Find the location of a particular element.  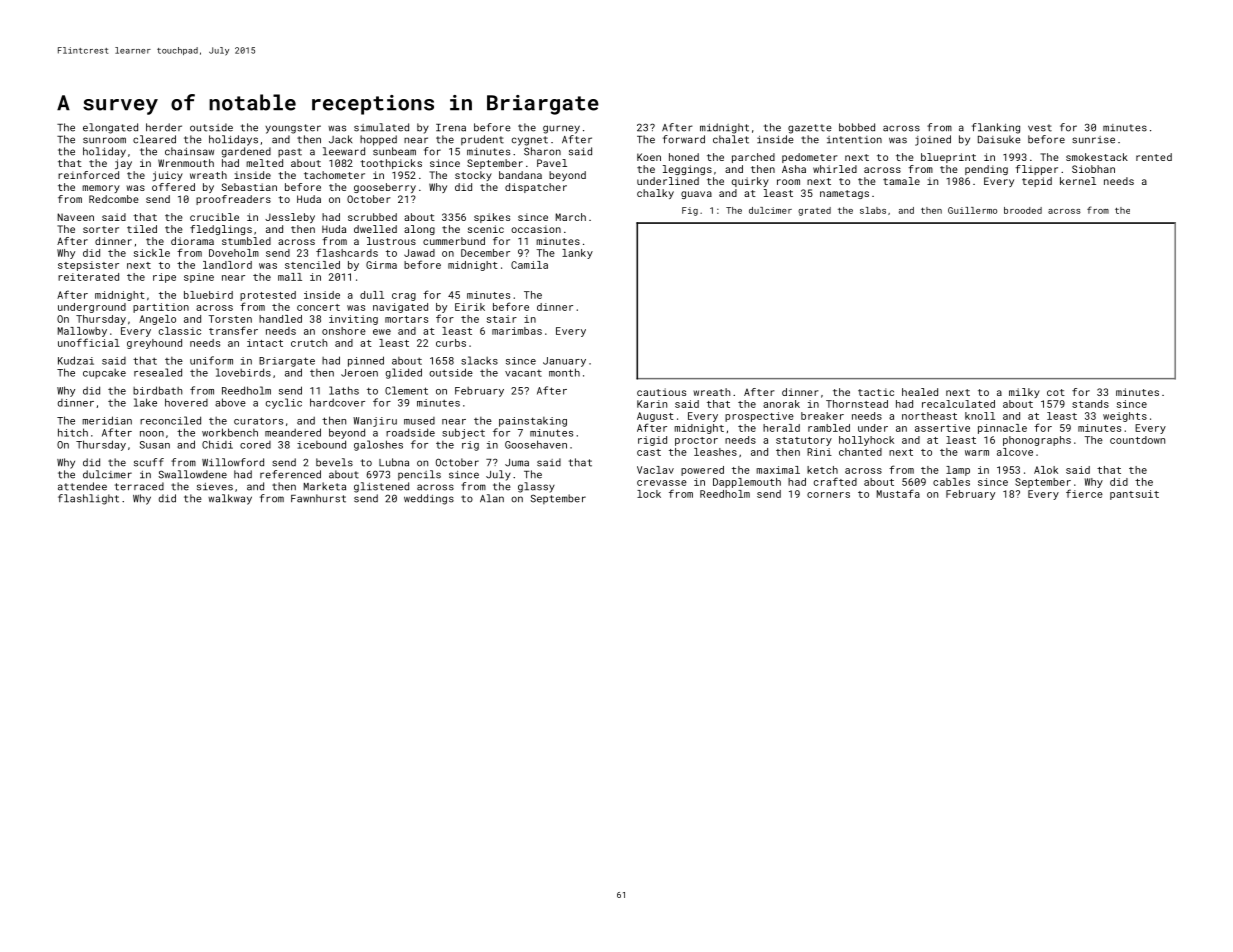

mused is located at coordinates (419, 421).
